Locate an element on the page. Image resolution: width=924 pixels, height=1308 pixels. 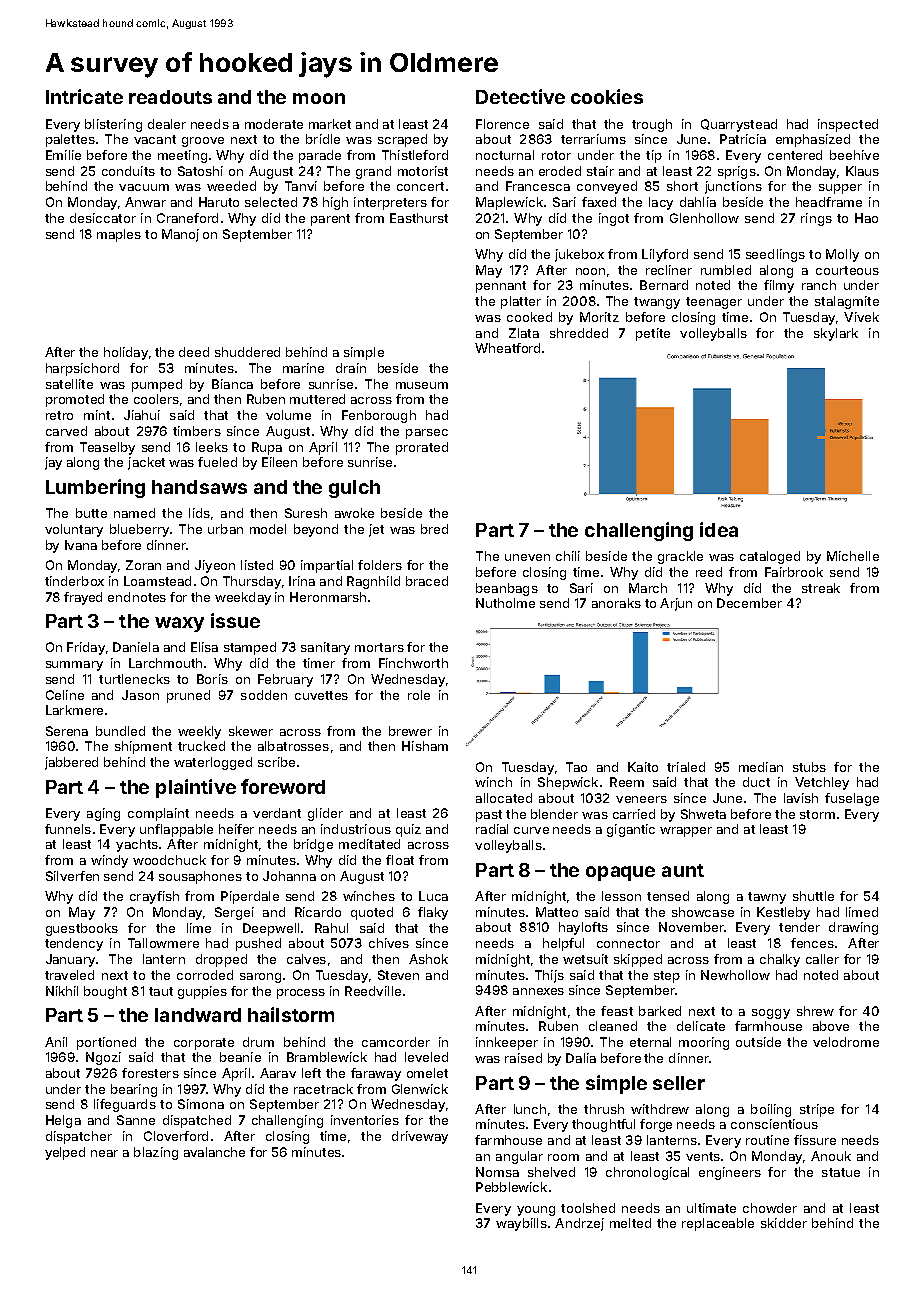
Simona is located at coordinates (201, 1104).
